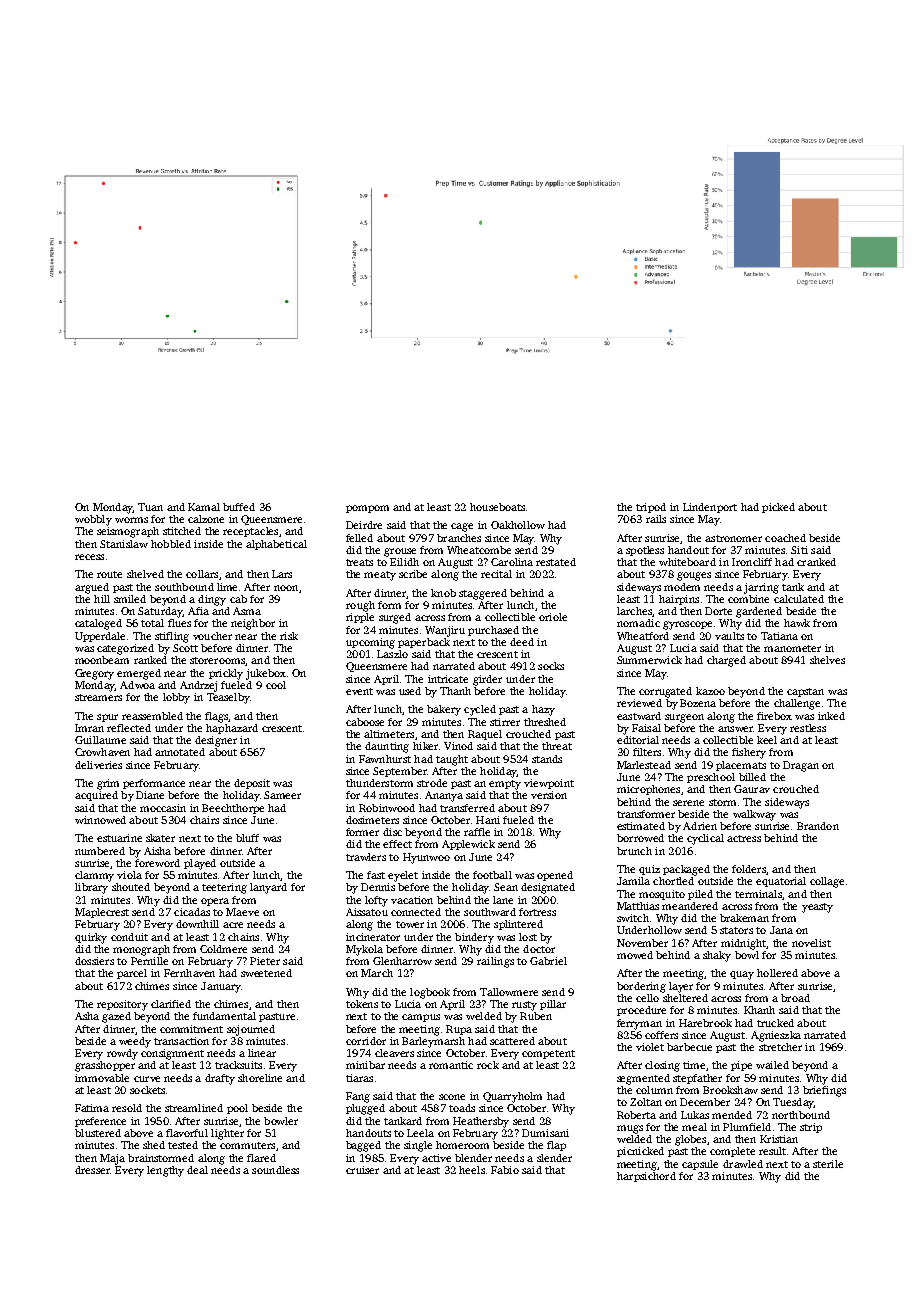 Image resolution: width=924 pixels, height=1308 pixels. Describe the element at coordinates (468, 845) in the screenshot. I see `Applewick` at that location.
